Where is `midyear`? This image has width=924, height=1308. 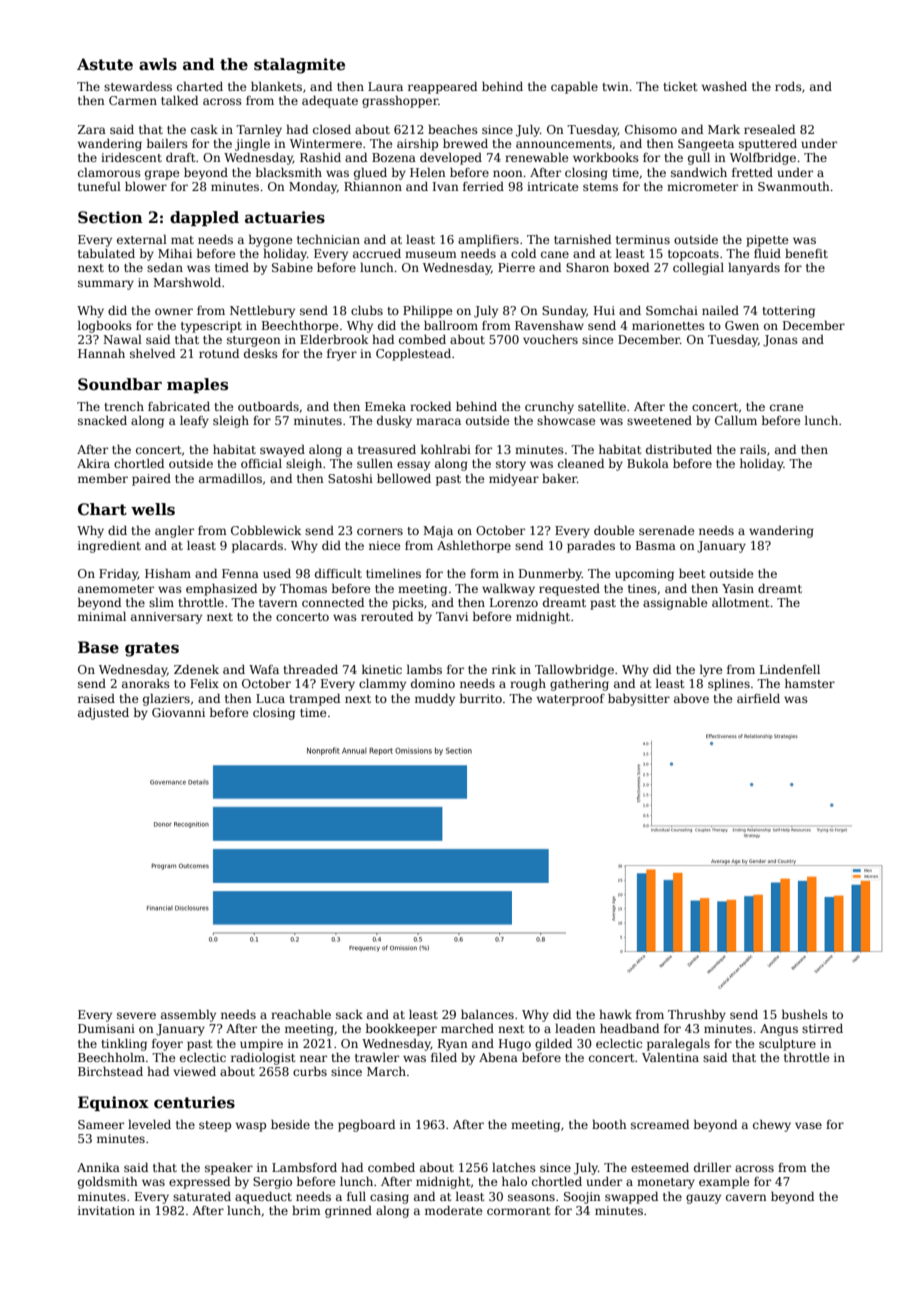 midyear is located at coordinates (514, 480).
